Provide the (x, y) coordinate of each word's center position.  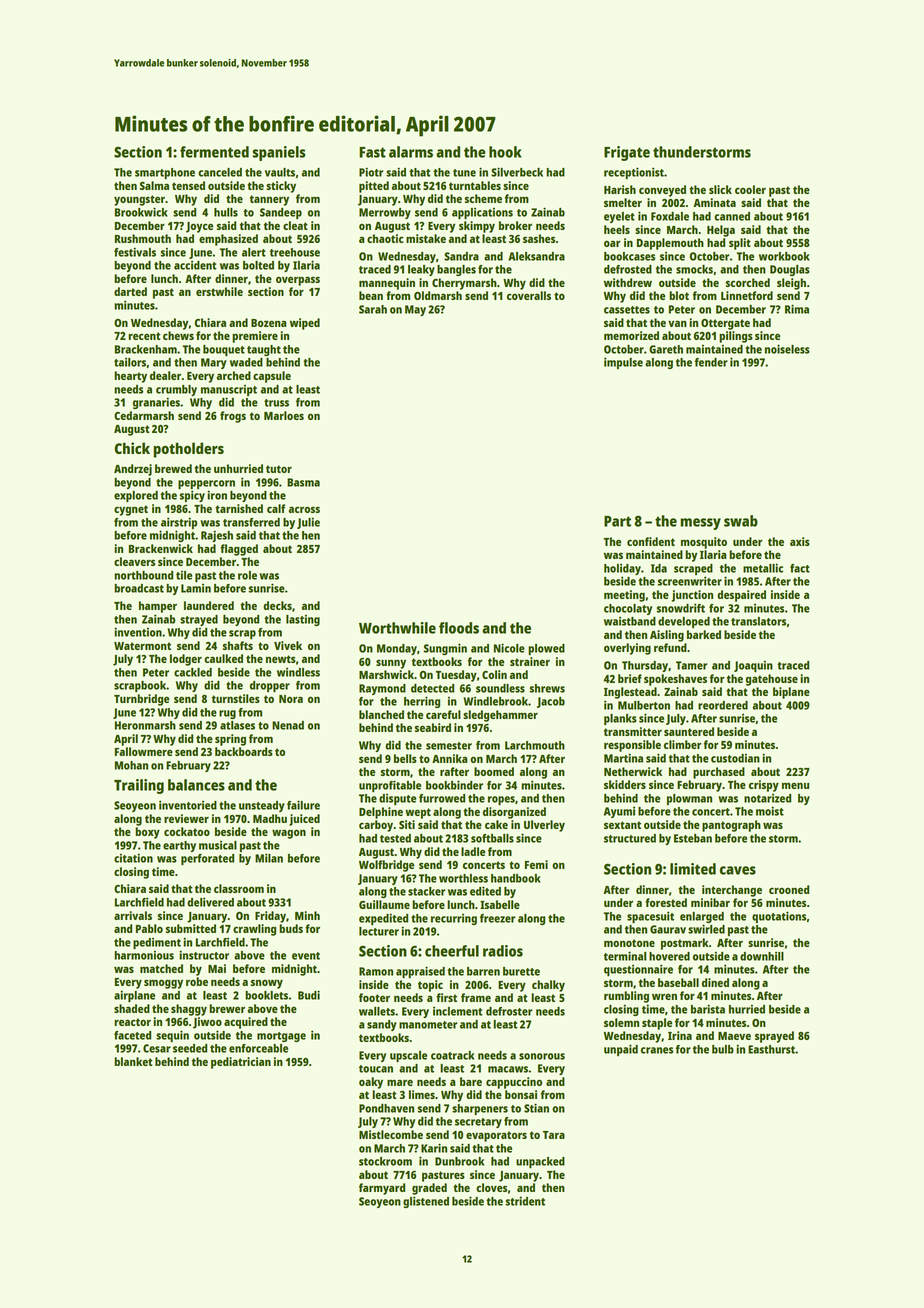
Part (617, 521)
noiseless (787, 349)
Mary (214, 363)
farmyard (382, 1189)
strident (525, 1201)
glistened (426, 1202)
